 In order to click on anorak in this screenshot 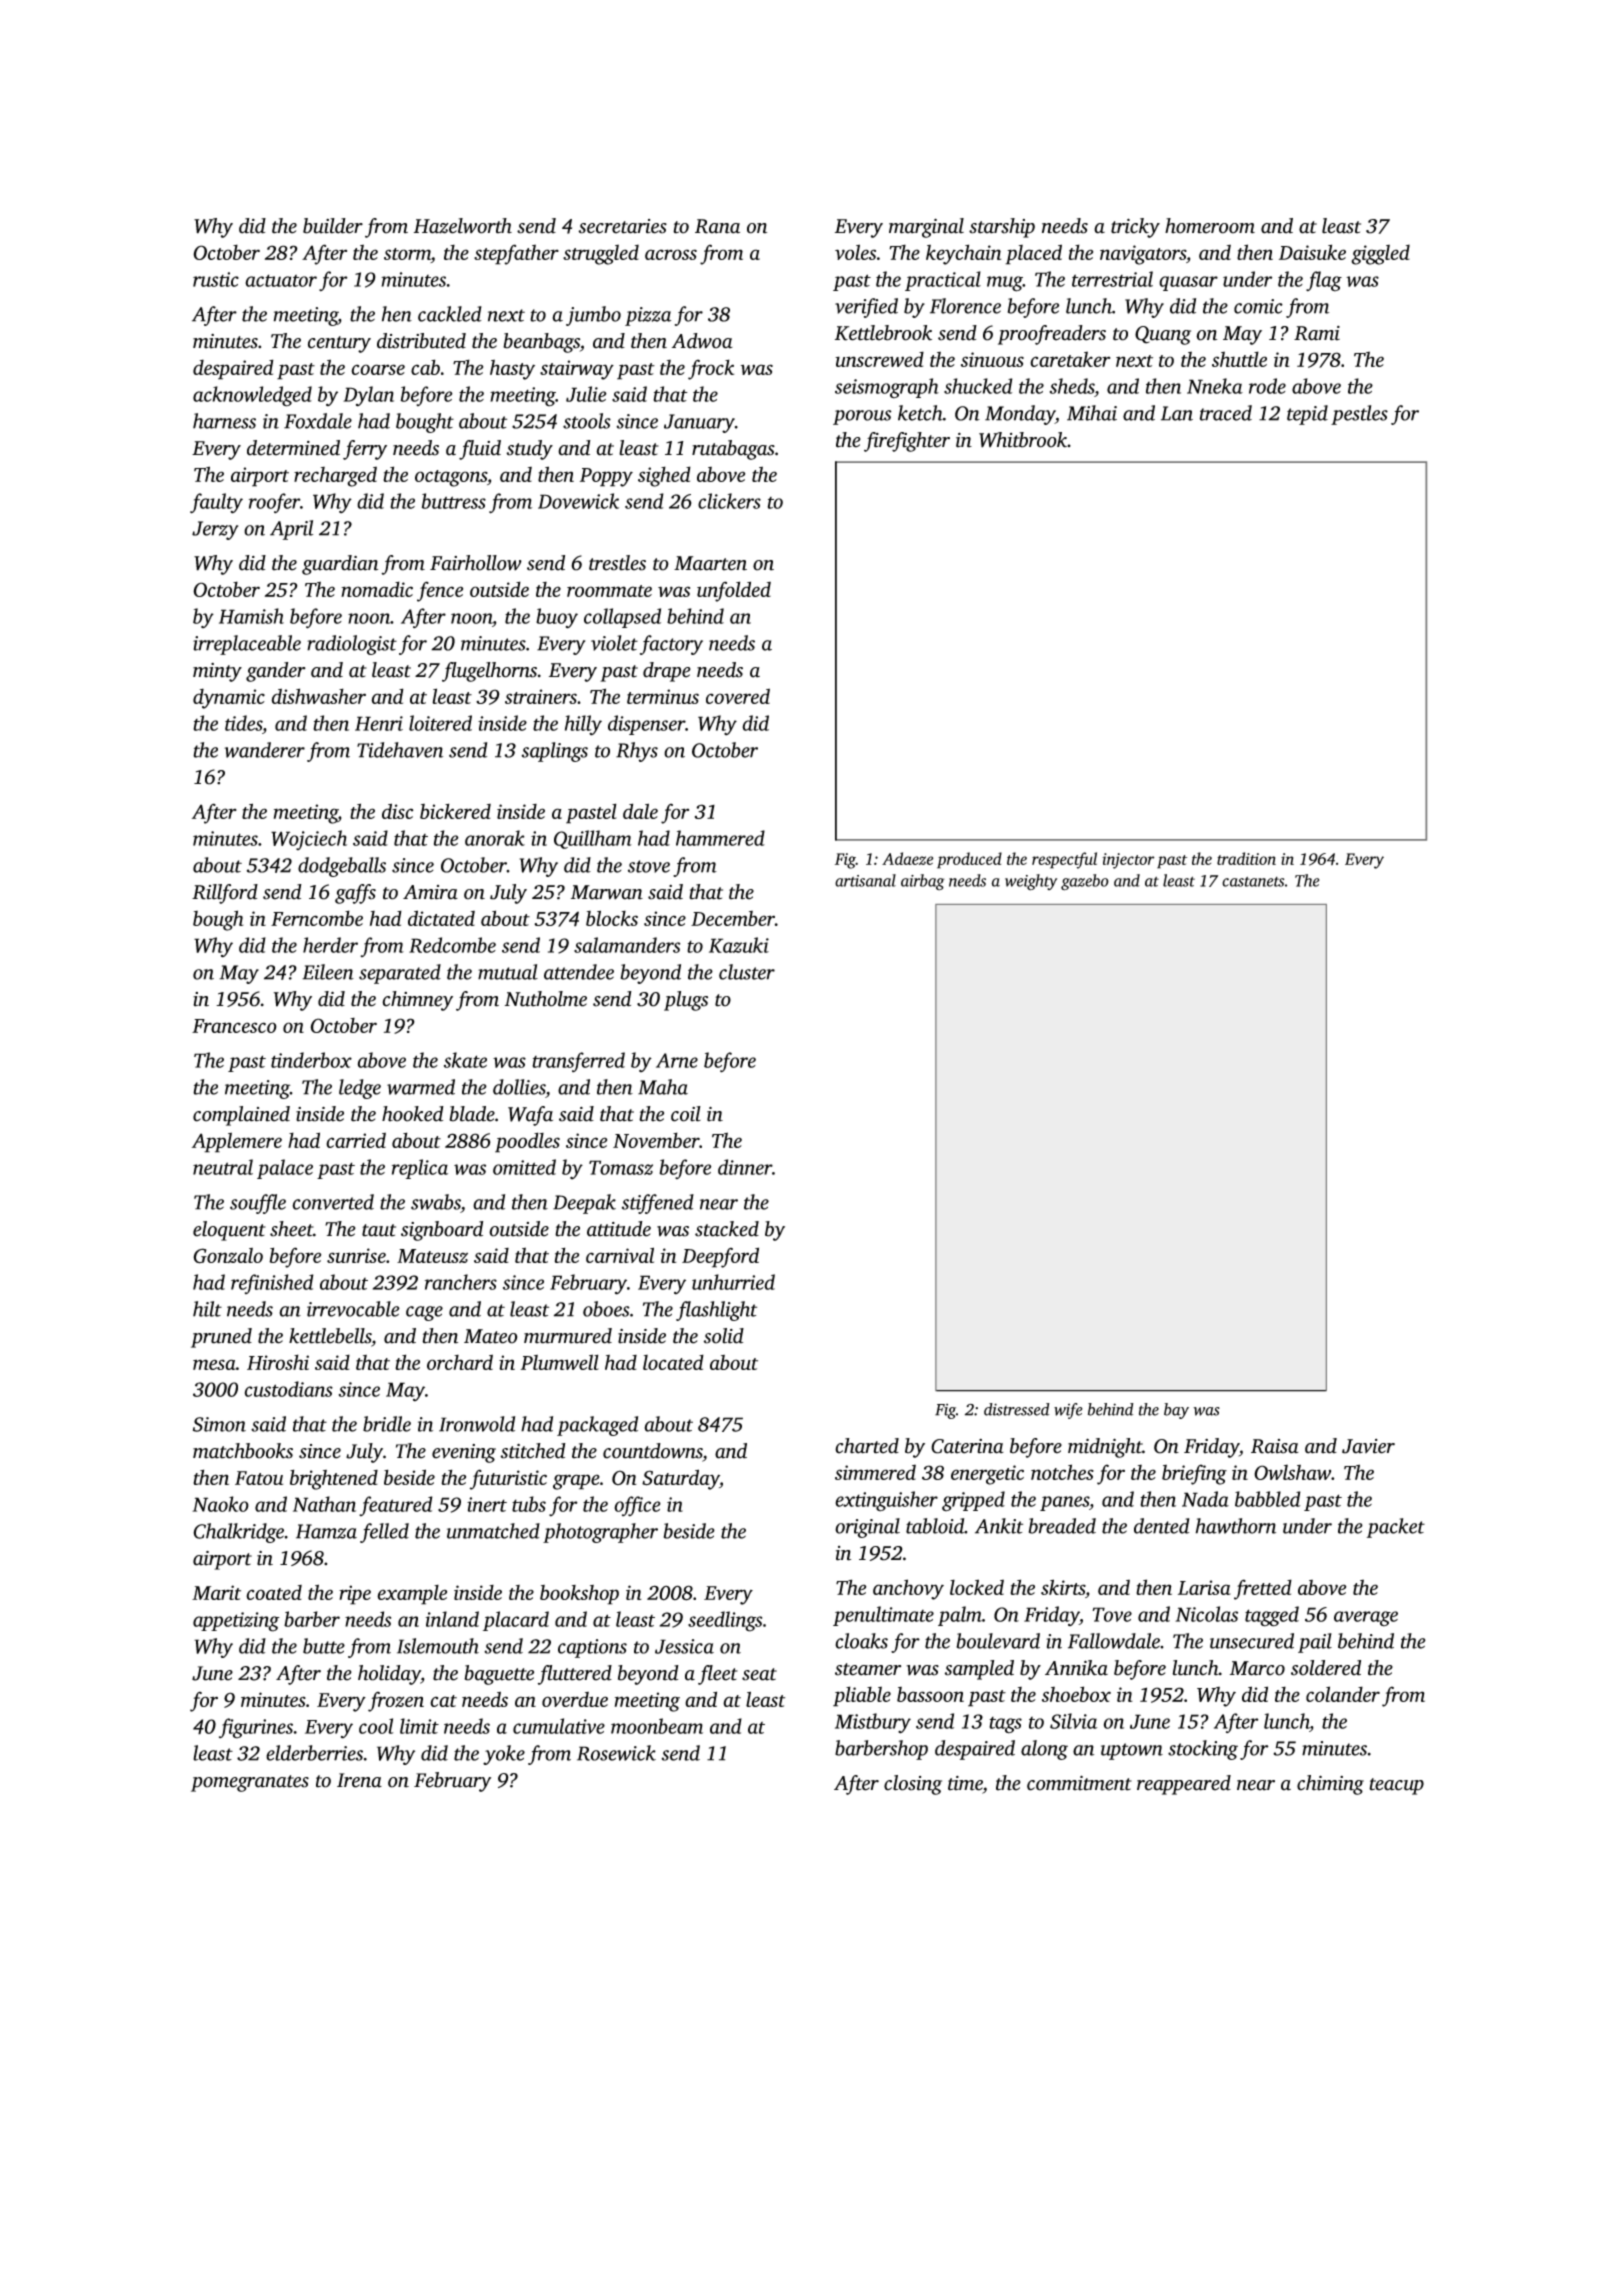, I will do `click(495, 838)`.
